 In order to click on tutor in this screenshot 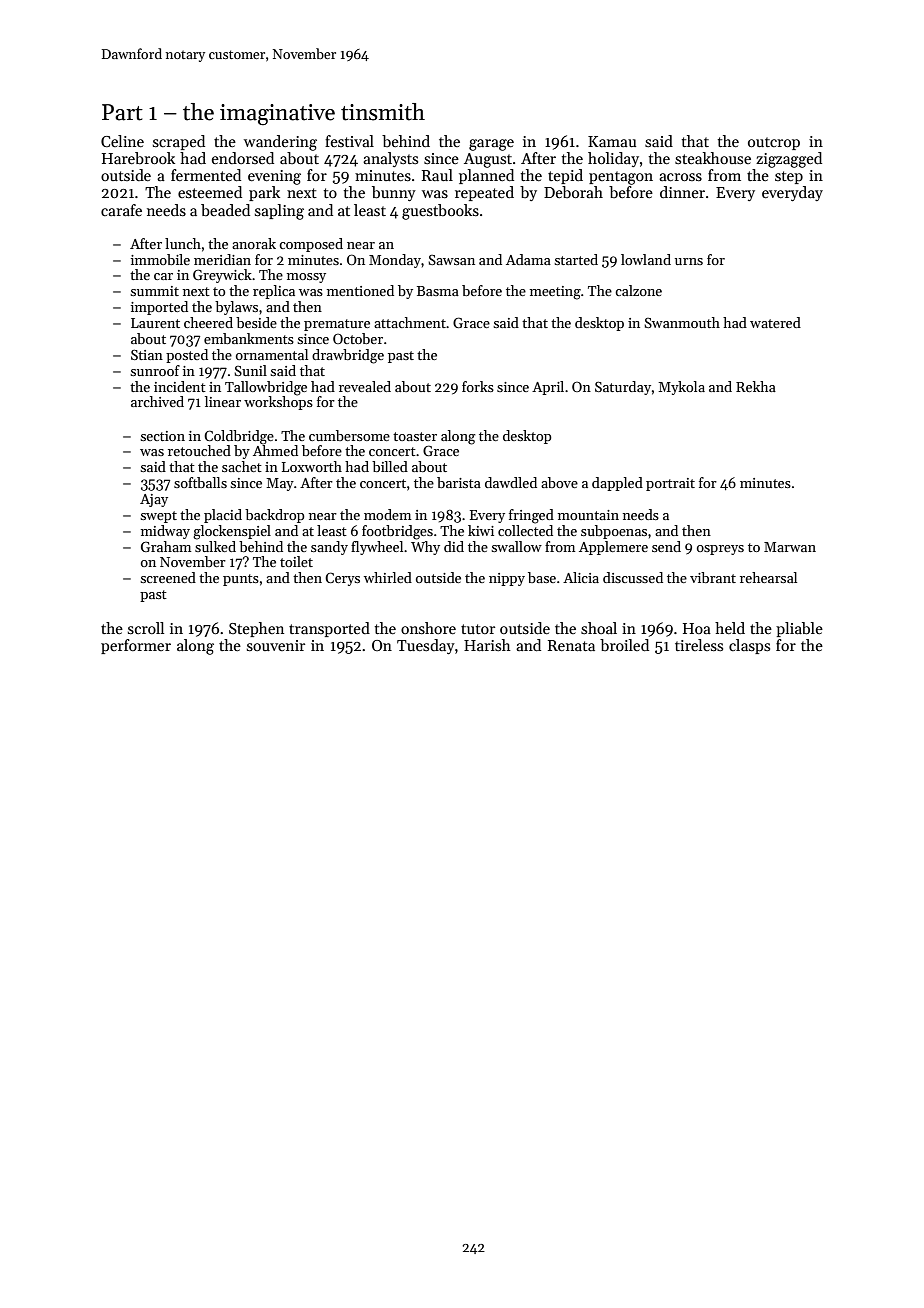, I will do `click(478, 629)`.
